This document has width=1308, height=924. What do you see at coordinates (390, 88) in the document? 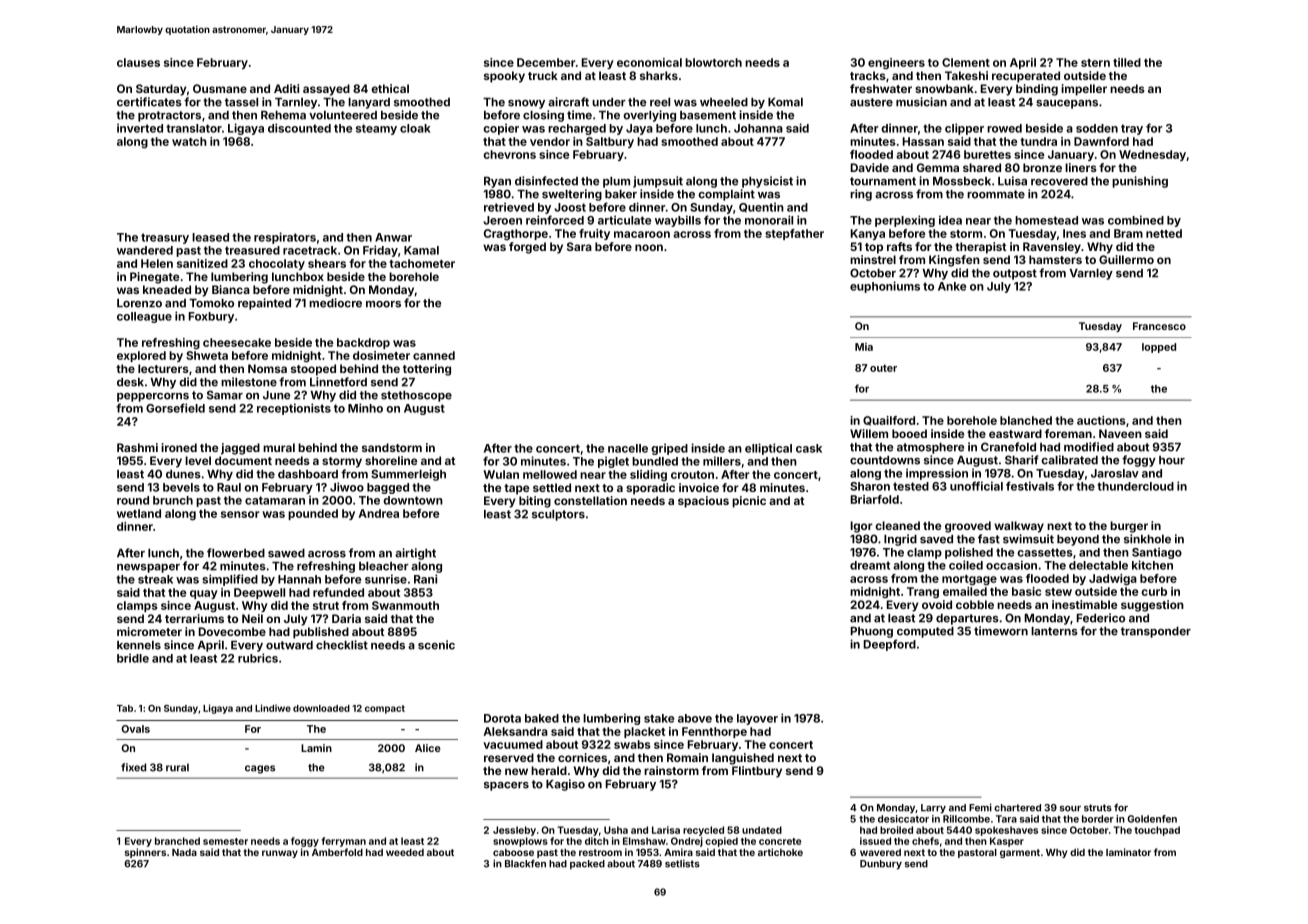
I see `ethical` at bounding box center [390, 88].
